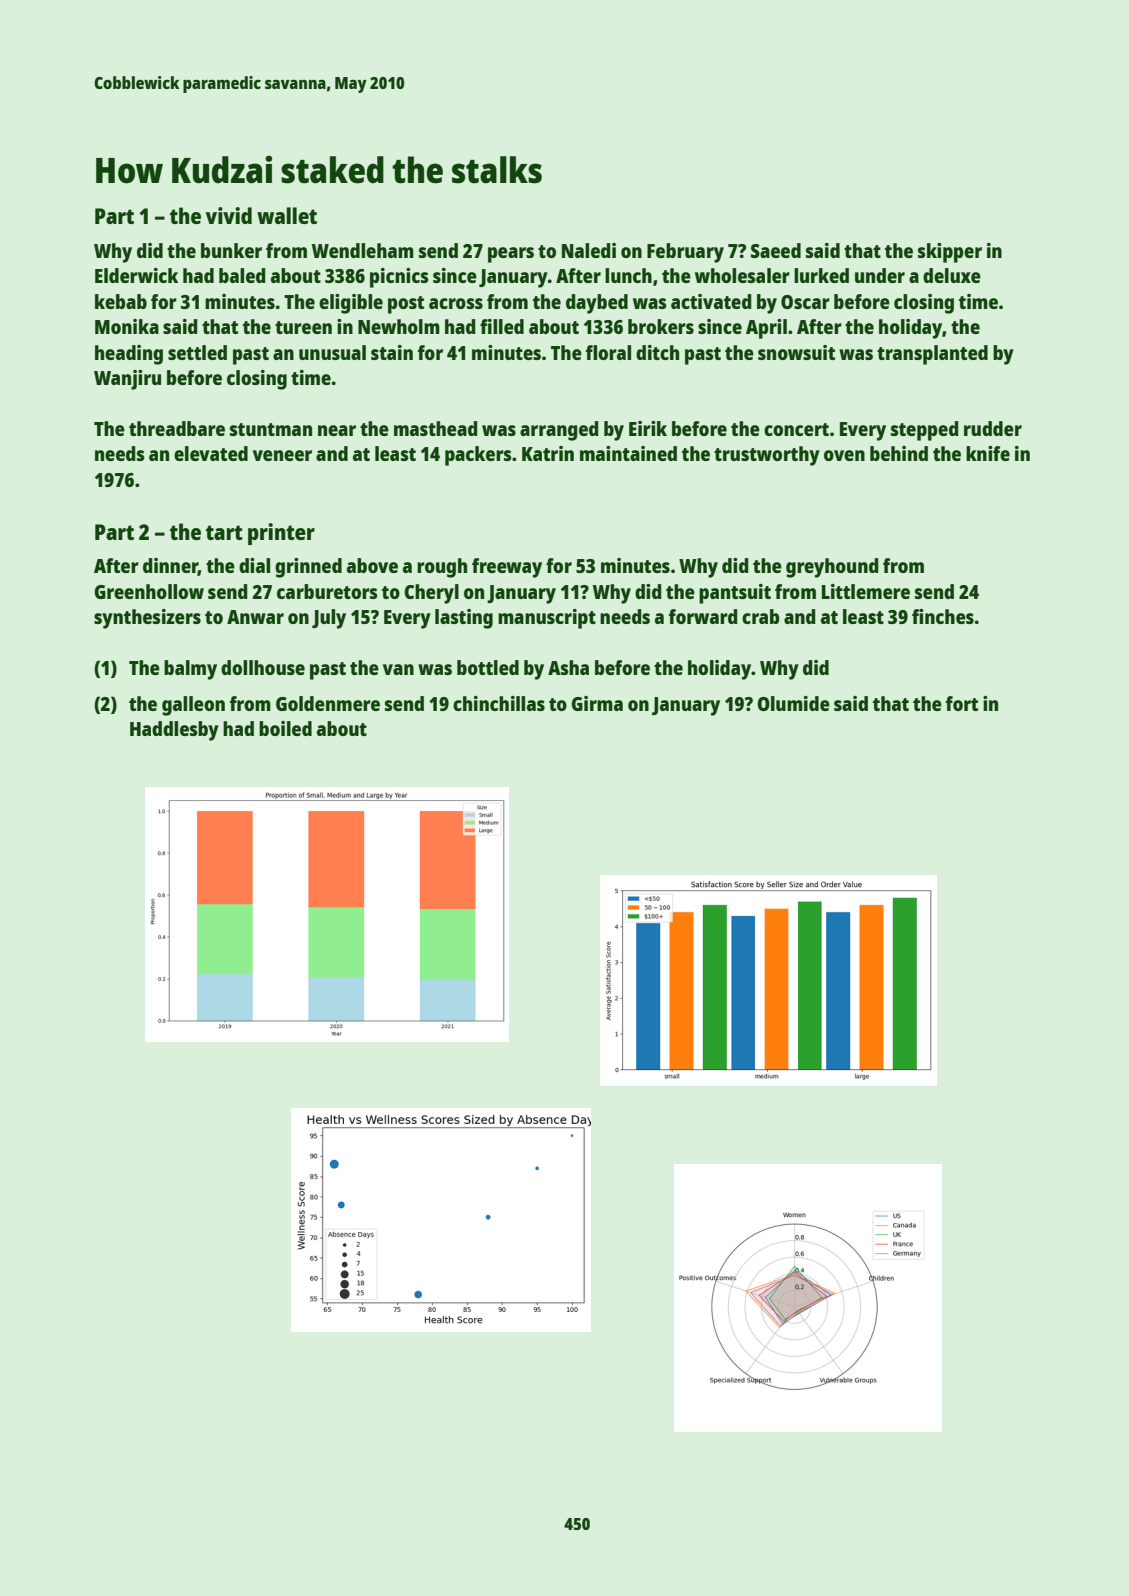 The width and height of the document is (1129, 1596). What do you see at coordinates (190, 670) in the document?
I see `balmy` at bounding box center [190, 670].
